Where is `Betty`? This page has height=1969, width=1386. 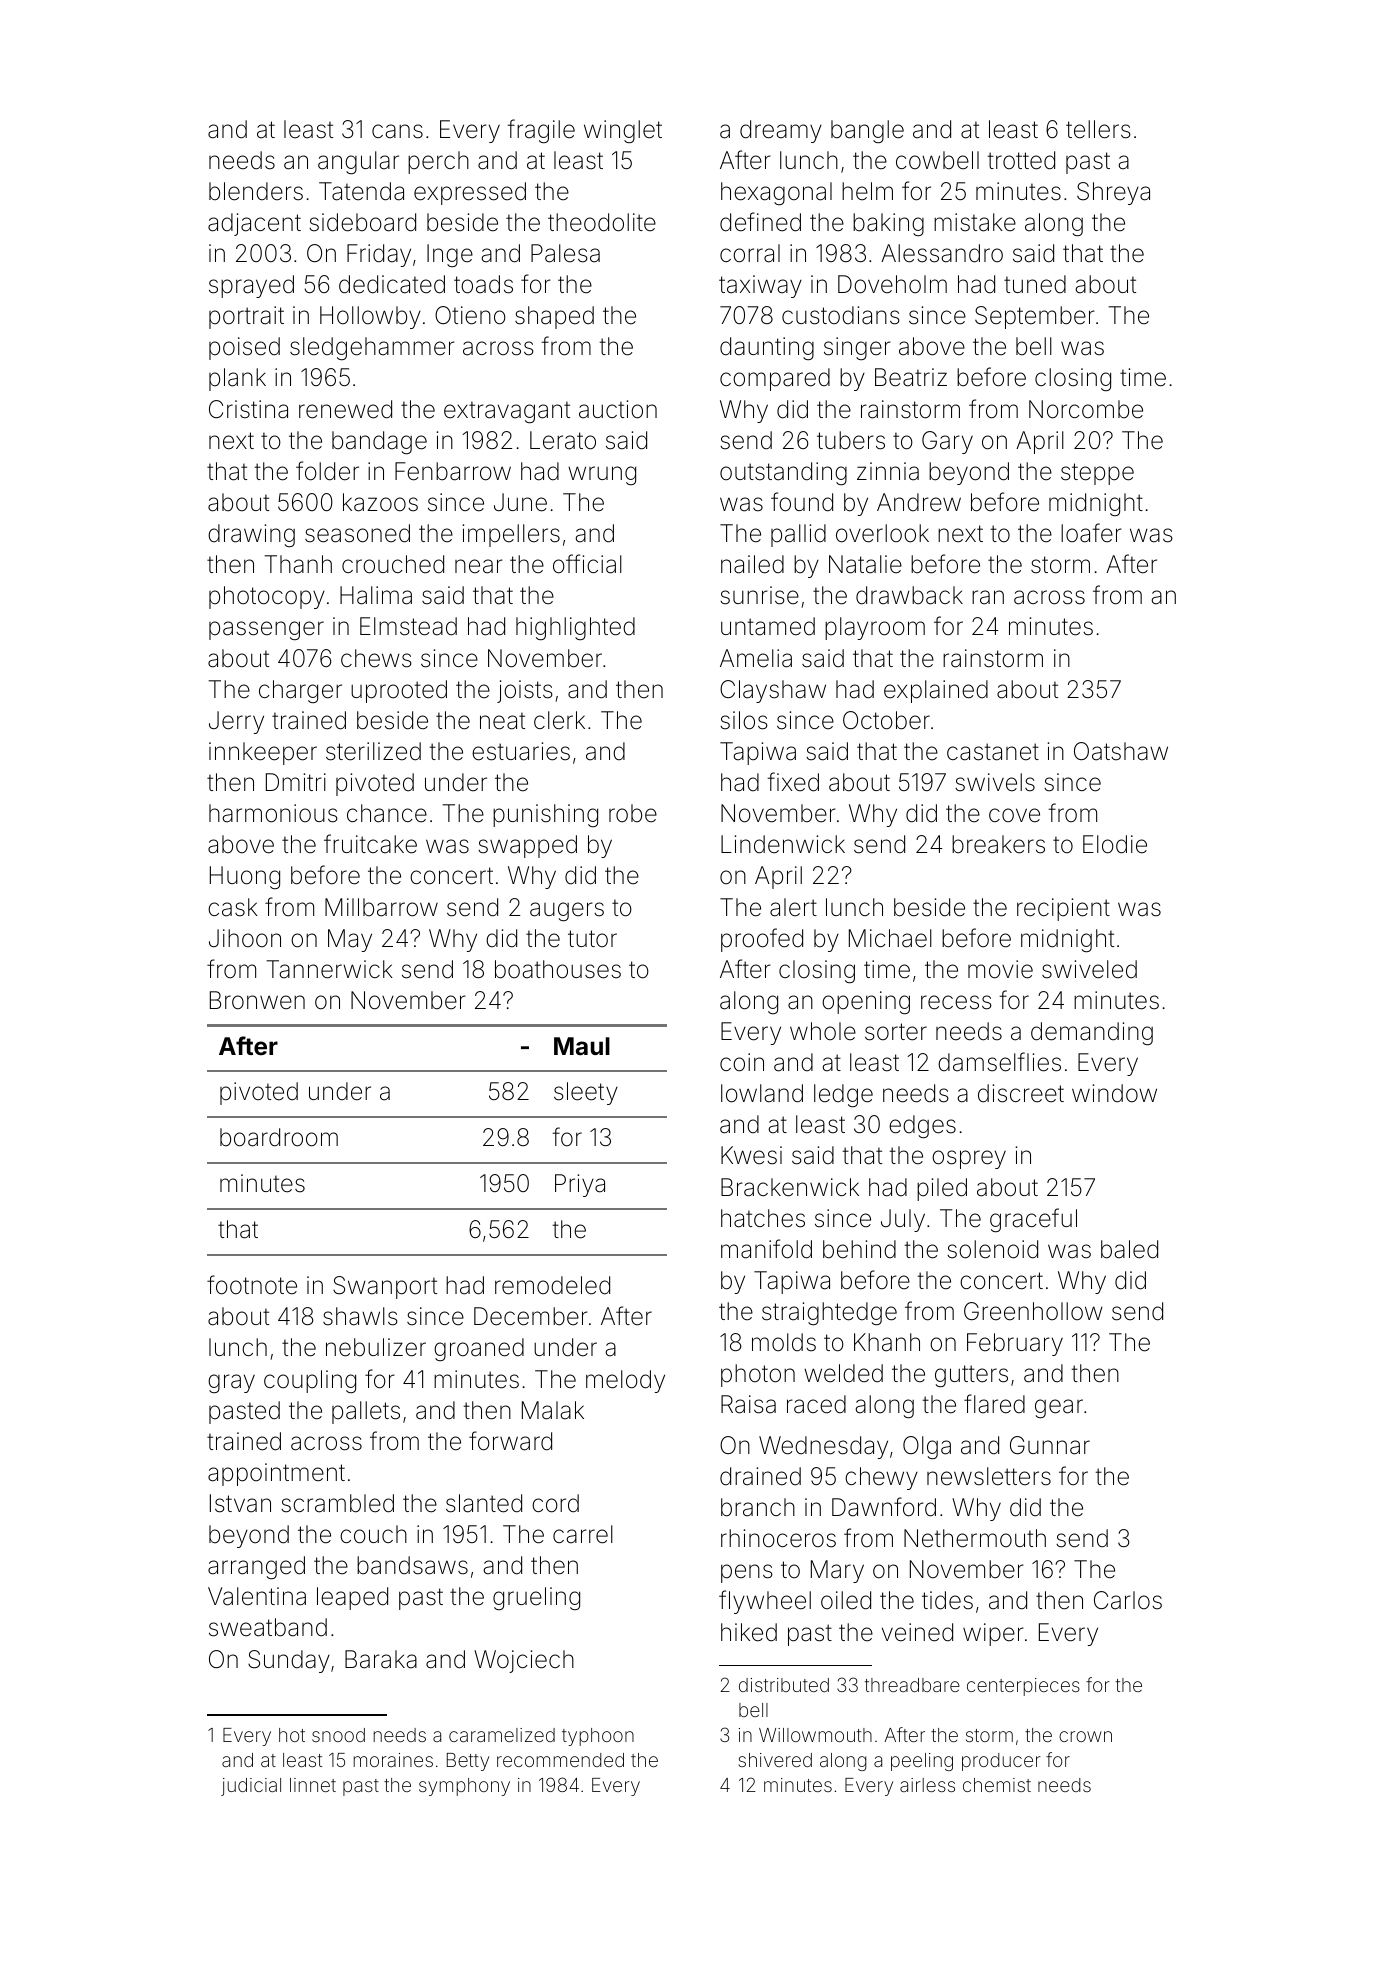
Betty is located at coordinates (468, 1762).
